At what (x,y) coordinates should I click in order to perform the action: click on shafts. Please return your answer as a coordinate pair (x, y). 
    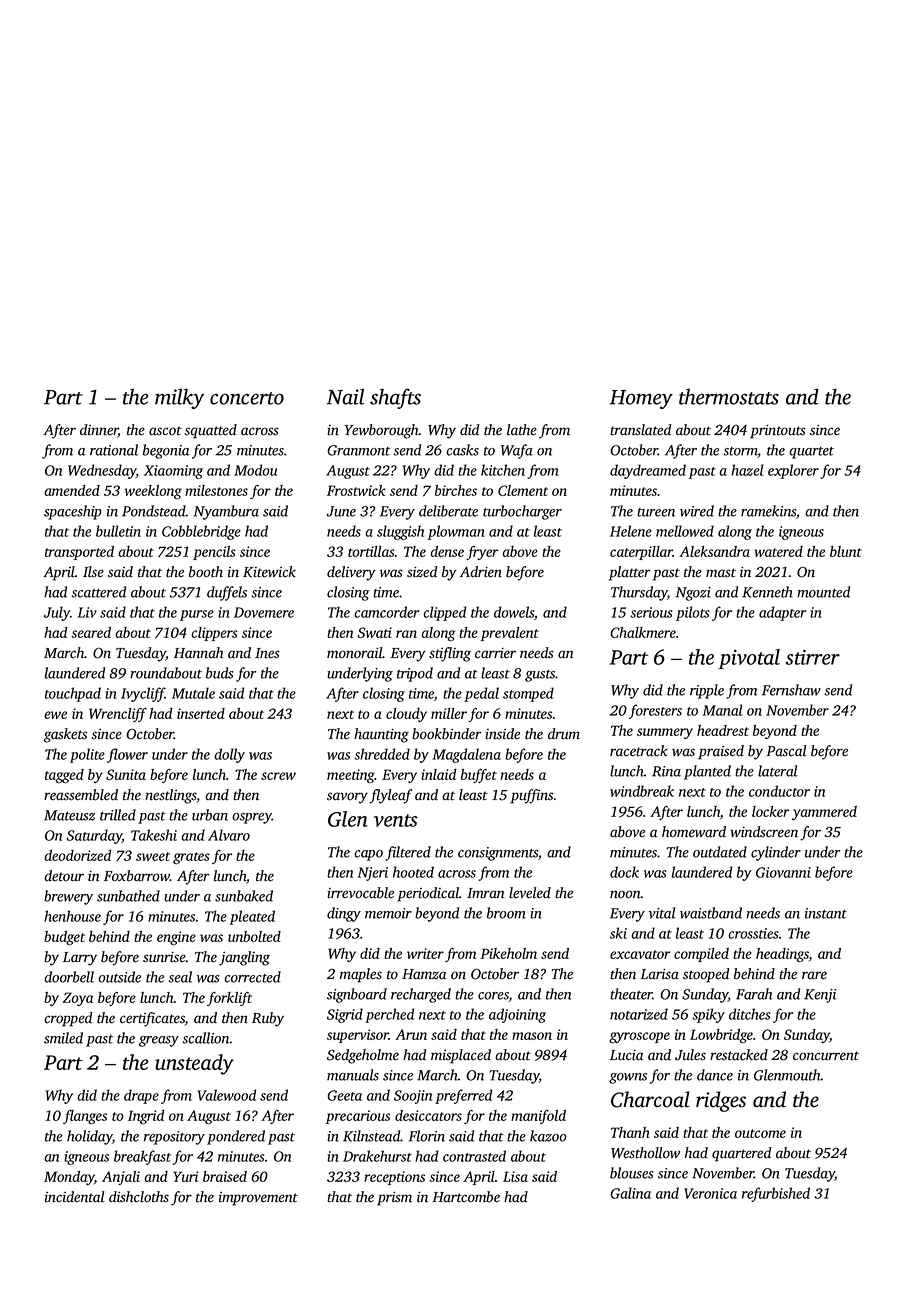
    Looking at the image, I should click on (395, 398).
